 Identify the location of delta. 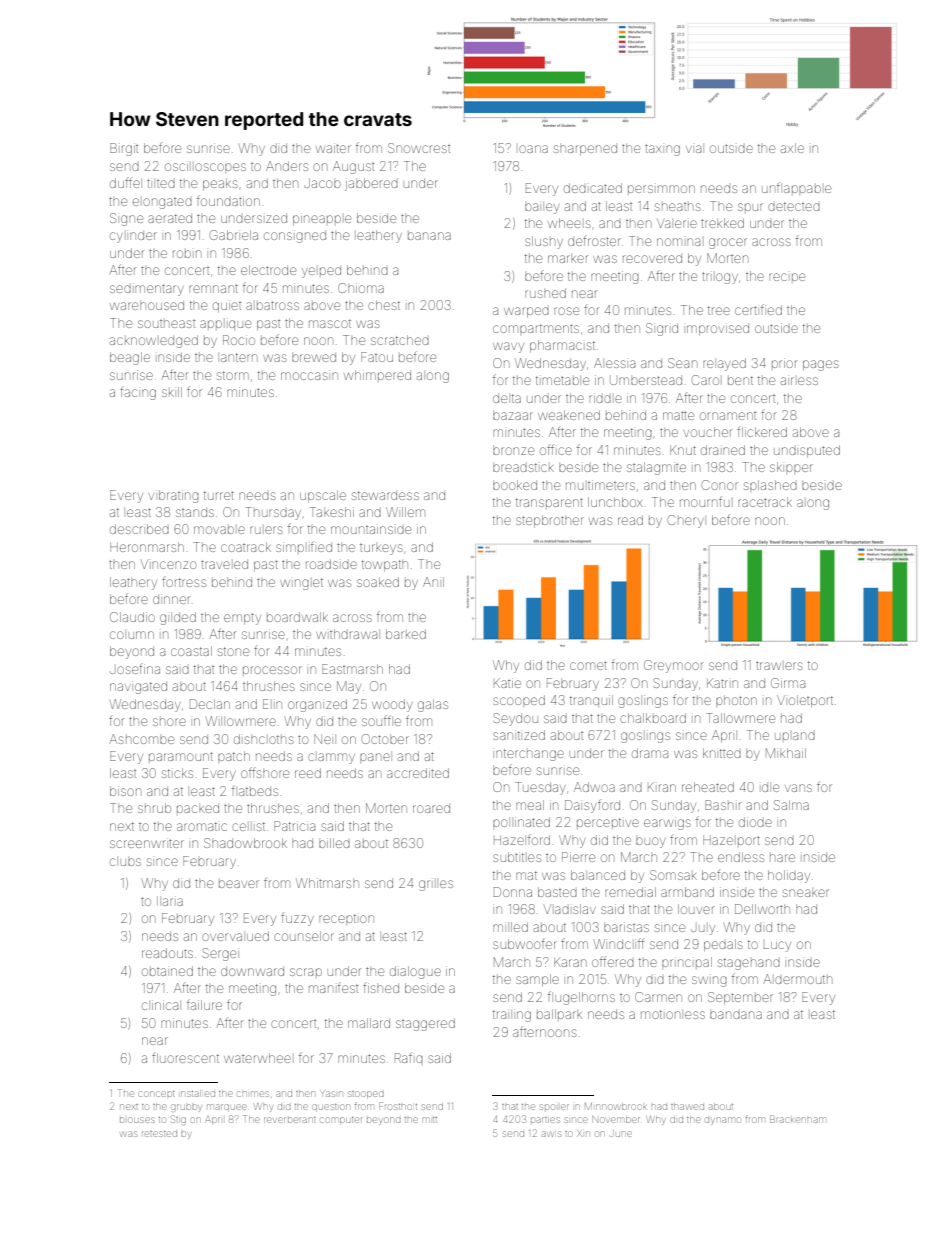
(507, 398).
